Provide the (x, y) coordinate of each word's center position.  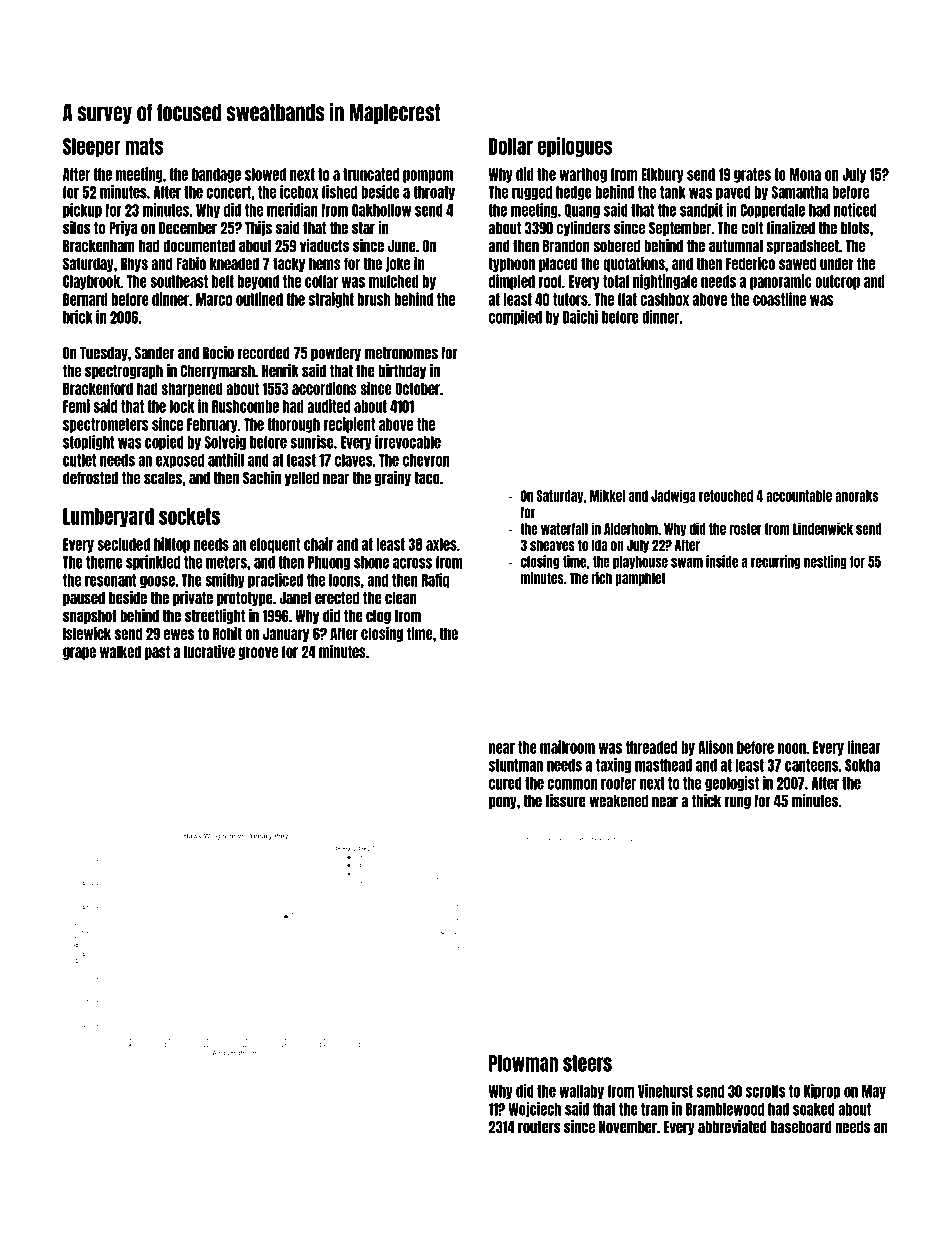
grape (79, 653)
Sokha (862, 765)
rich (601, 578)
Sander (155, 353)
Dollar (511, 146)
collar (321, 281)
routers (539, 1127)
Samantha (800, 192)
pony (503, 802)
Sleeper (92, 147)
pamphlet (640, 579)
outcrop (837, 282)
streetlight (215, 616)
